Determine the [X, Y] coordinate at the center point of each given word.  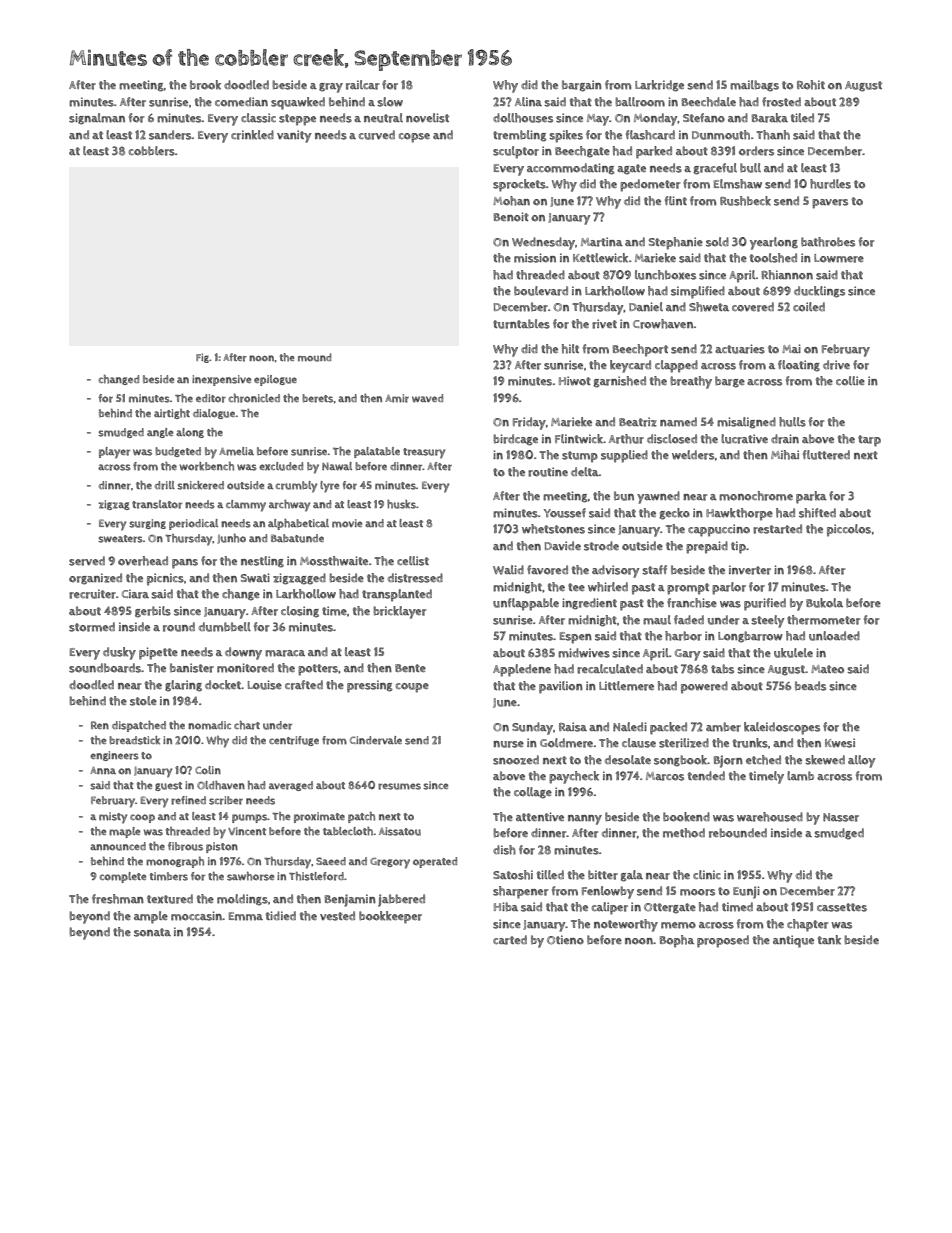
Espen [576, 638]
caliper [610, 908]
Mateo [827, 669]
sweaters [120, 539]
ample [151, 917]
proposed [723, 941]
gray [331, 88]
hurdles [830, 184]
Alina [528, 101]
